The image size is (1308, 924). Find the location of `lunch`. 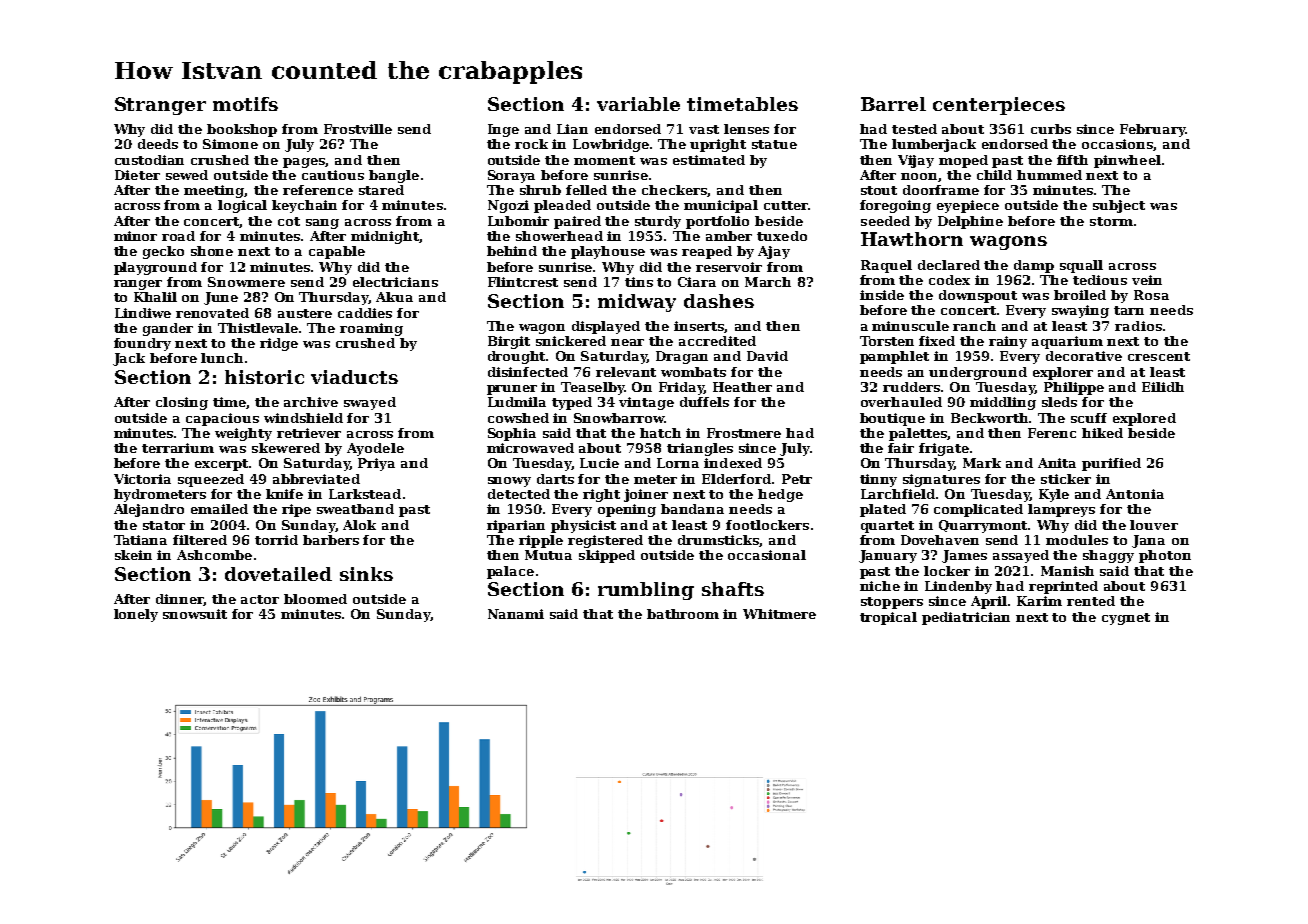

lunch is located at coordinates (222, 358).
